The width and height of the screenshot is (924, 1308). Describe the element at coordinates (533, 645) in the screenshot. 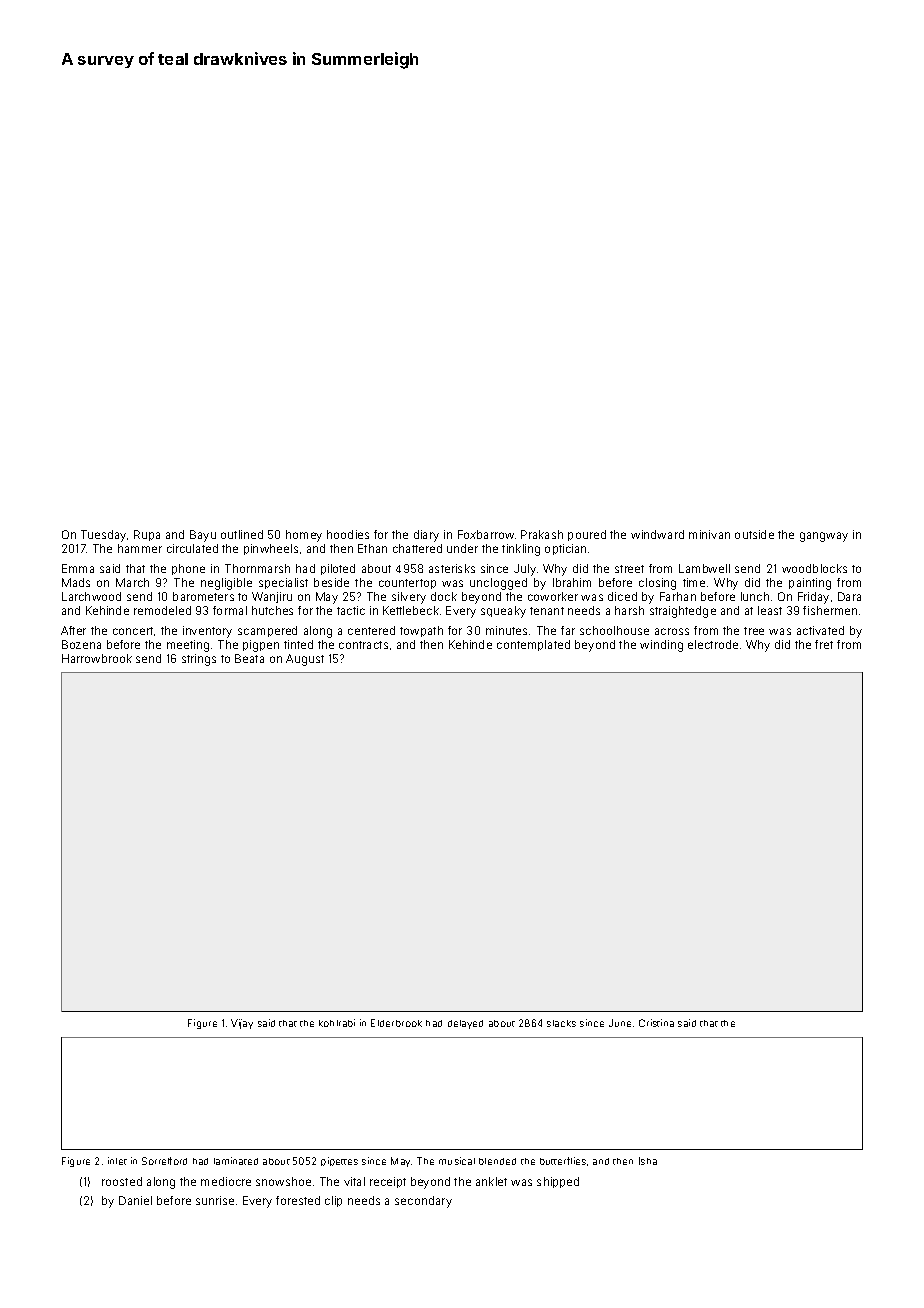

I see `contemplated` at that location.
